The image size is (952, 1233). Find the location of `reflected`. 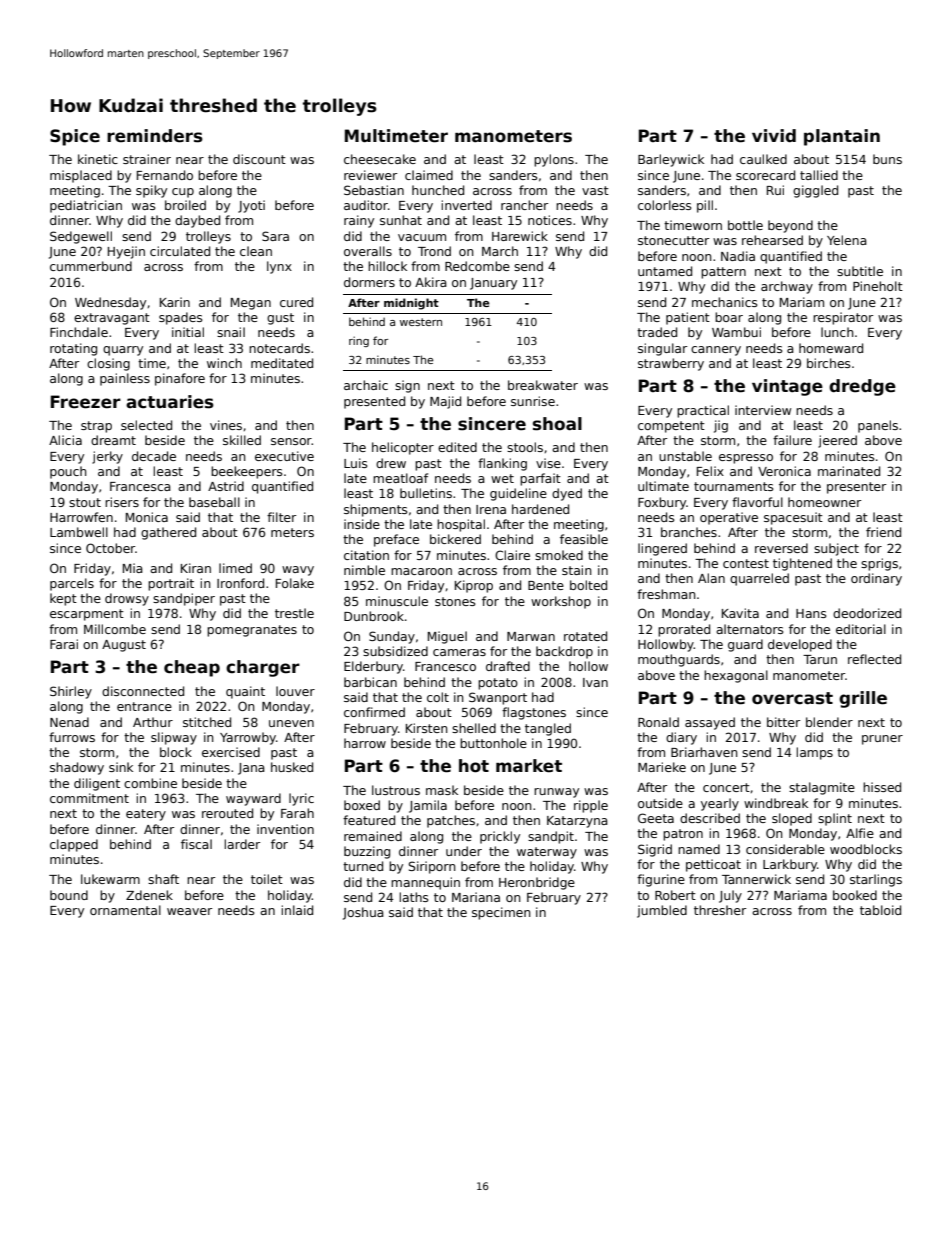

reflected is located at coordinates (874, 659).
